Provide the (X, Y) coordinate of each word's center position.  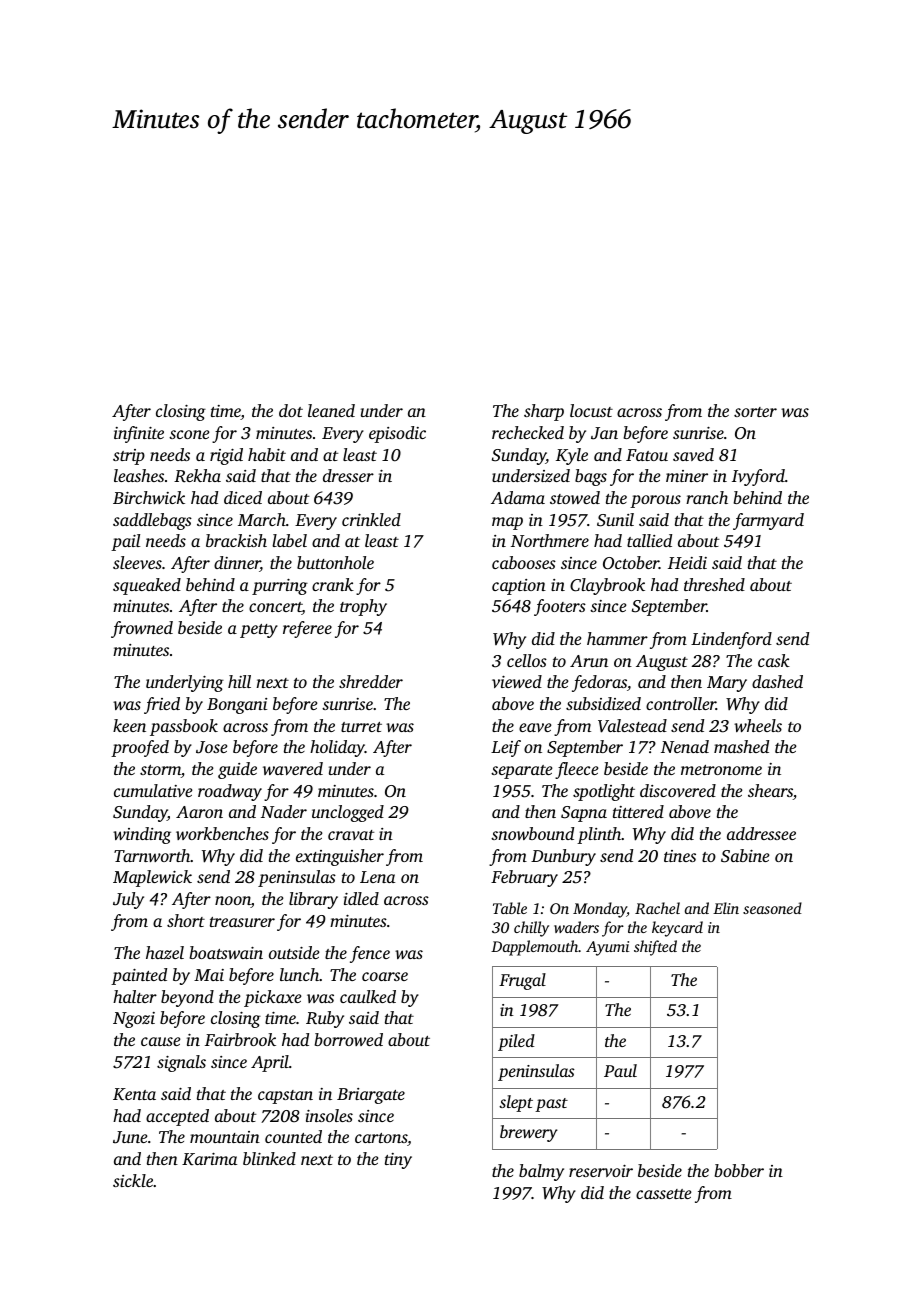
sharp (544, 412)
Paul (620, 1070)
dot (291, 410)
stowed (575, 497)
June (130, 1137)
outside (294, 952)
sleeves (137, 562)
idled (361, 898)
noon (233, 902)
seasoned (772, 908)
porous (655, 501)
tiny (398, 1161)
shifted (655, 948)
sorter (755, 412)
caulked (368, 996)
